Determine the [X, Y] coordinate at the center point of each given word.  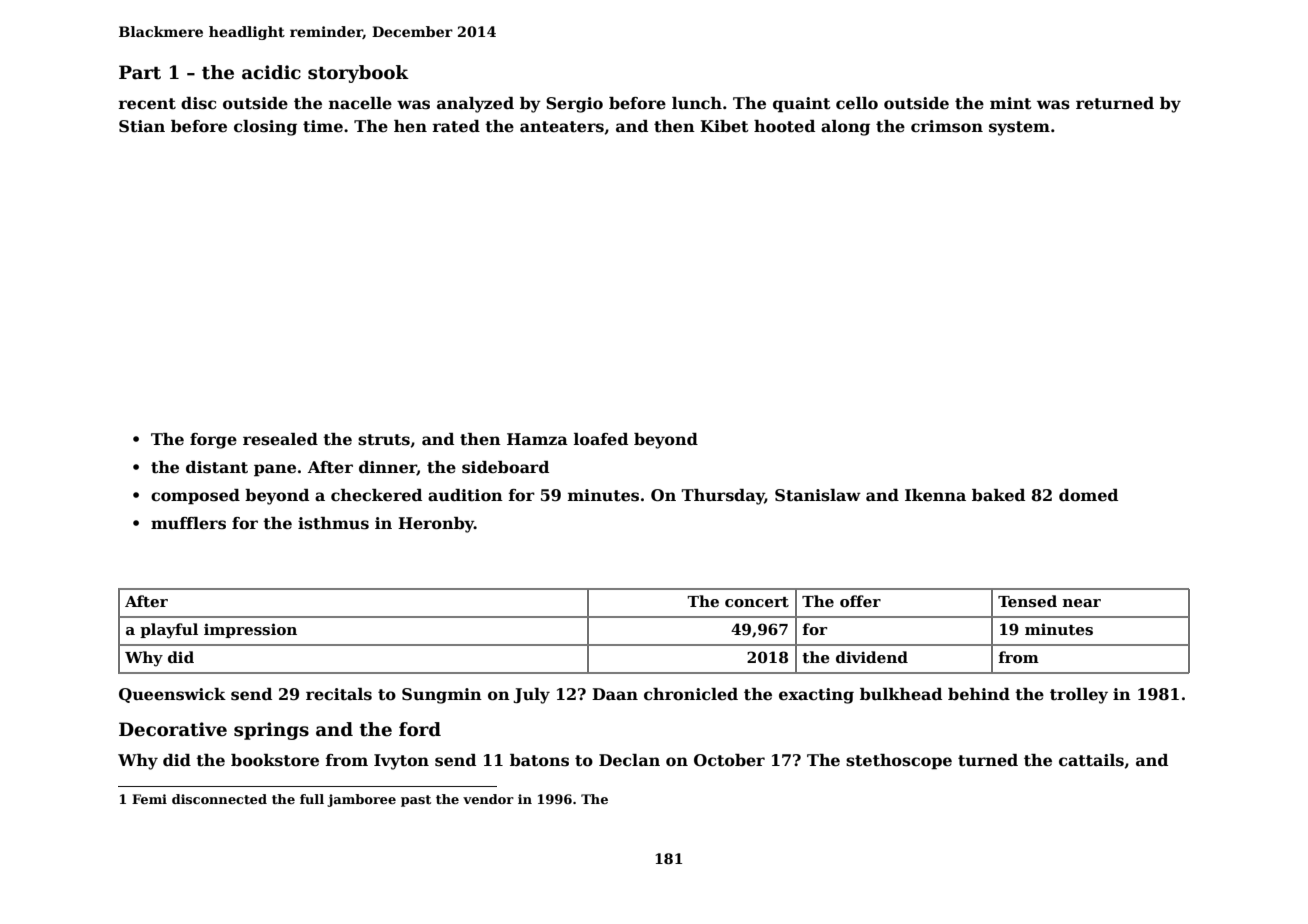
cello [857, 103]
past [416, 801]
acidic [271, 72]
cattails [1091, 760]
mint [1011, 103]
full [312, 799]
